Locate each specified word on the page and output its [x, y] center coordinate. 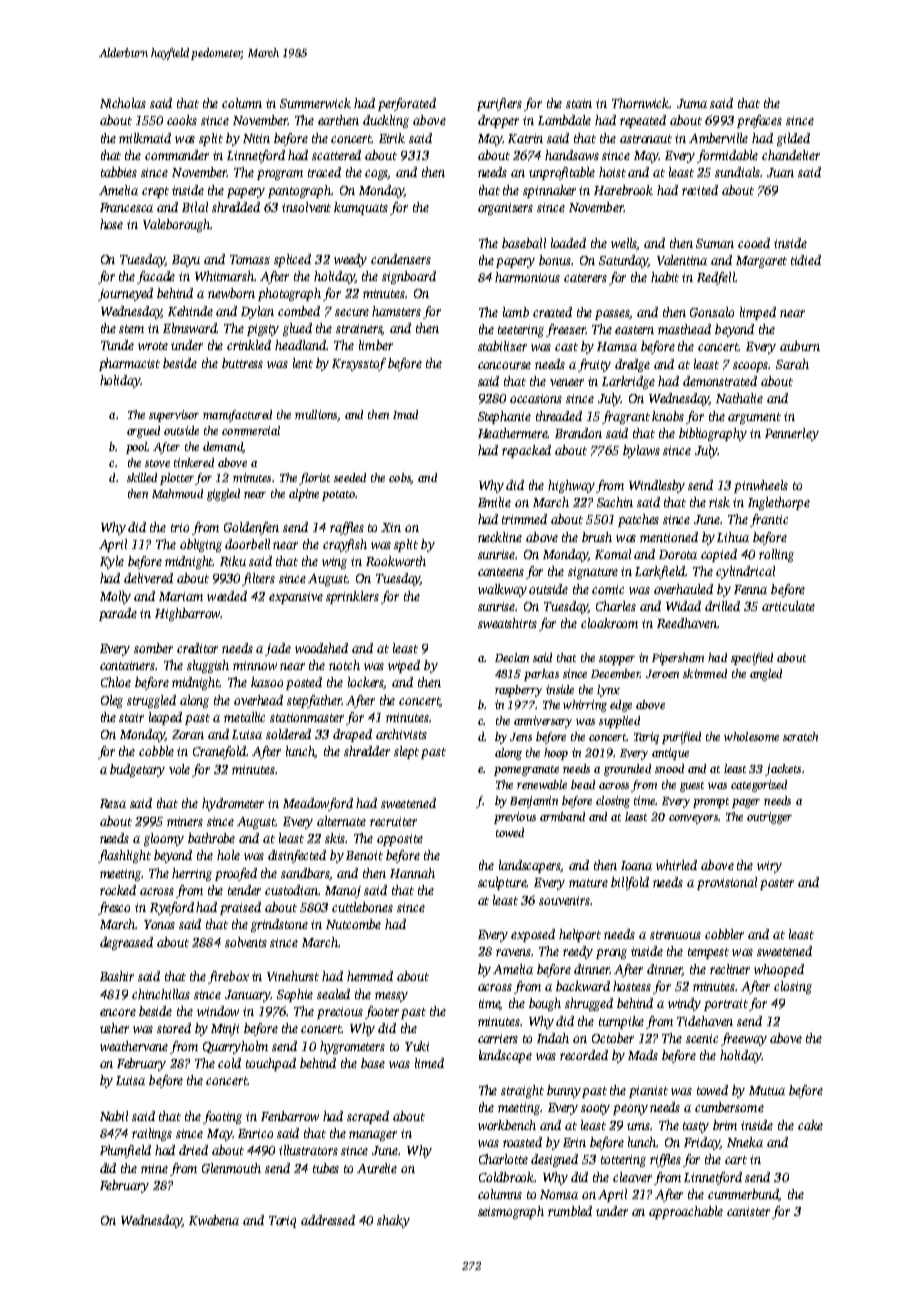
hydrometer [233, 804]
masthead [684, 329]
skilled [142, 477]
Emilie [494, 502]
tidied [806, 260]
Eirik [392, 138]
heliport [580, 935]
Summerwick [315, 103]
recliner [730, 969]
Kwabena [214, 1220]
